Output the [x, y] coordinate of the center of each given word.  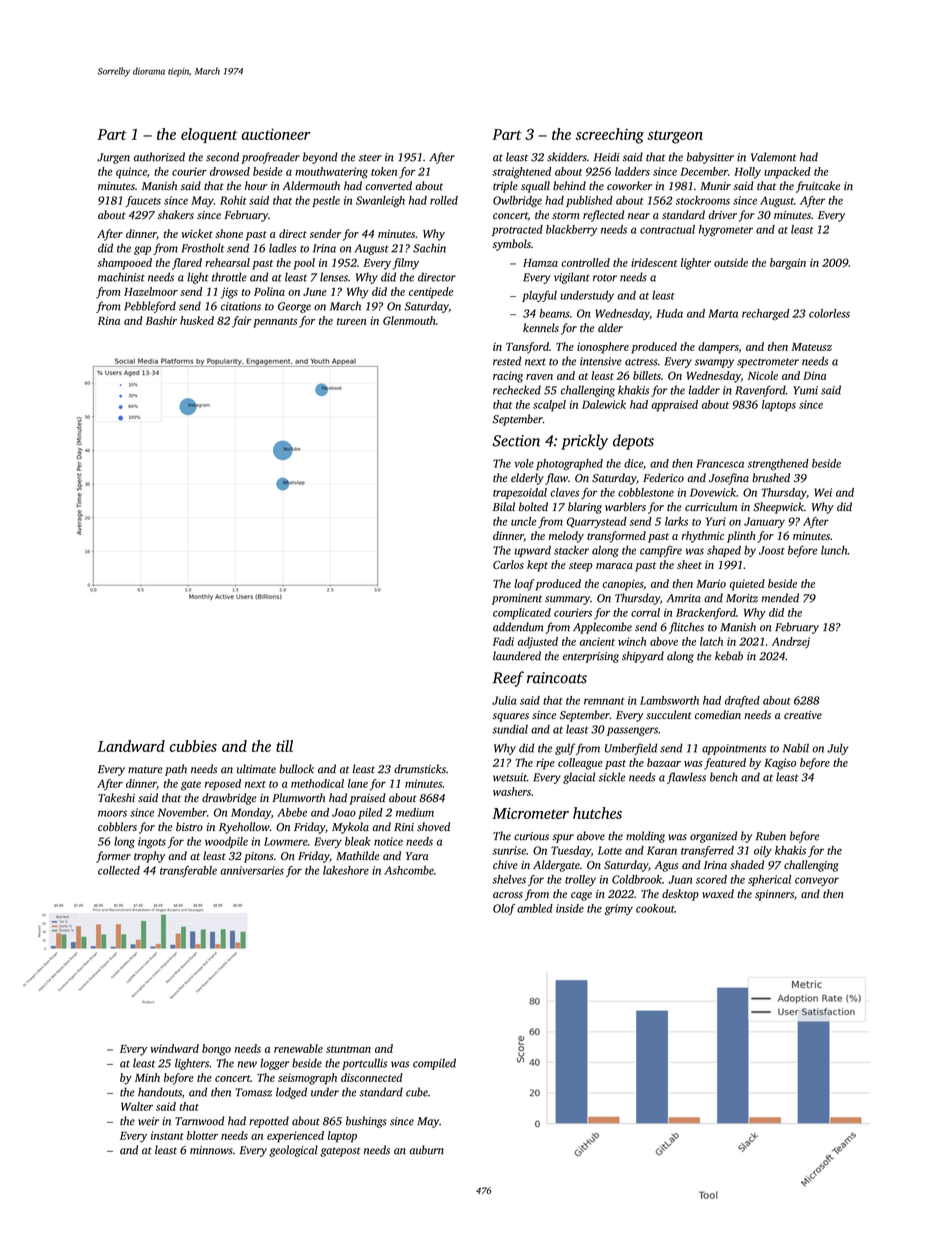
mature [145, 770]
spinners [774, 895]
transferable [188, 871]
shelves [509, 879]
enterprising [591, 657]
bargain [788, 264]
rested [507, 361]
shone [229, 233]
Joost [772, 550]
